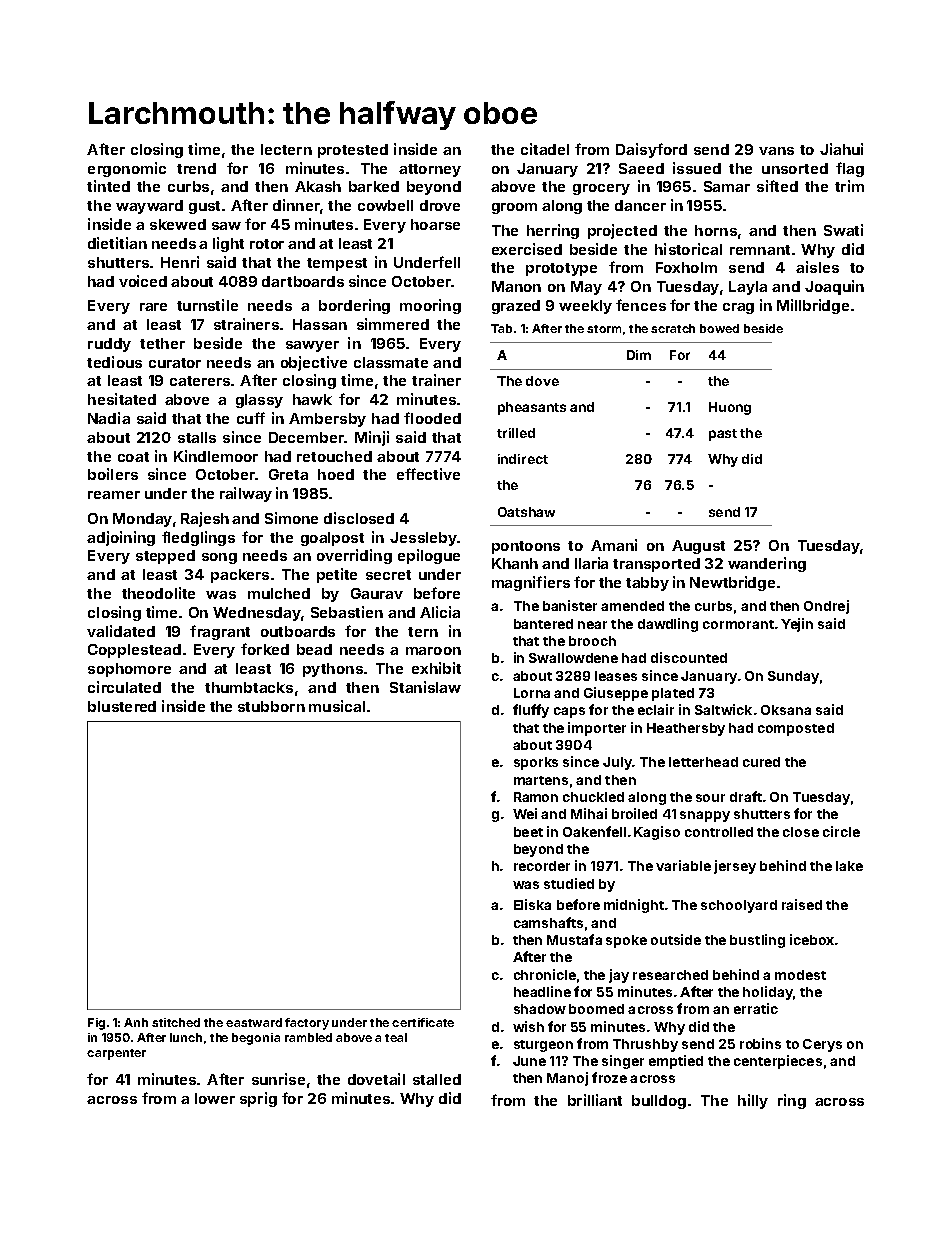 Image resolution: width=952 pixels, height=1233 pixels. I want to click on cormorant, so click(738, 624).
